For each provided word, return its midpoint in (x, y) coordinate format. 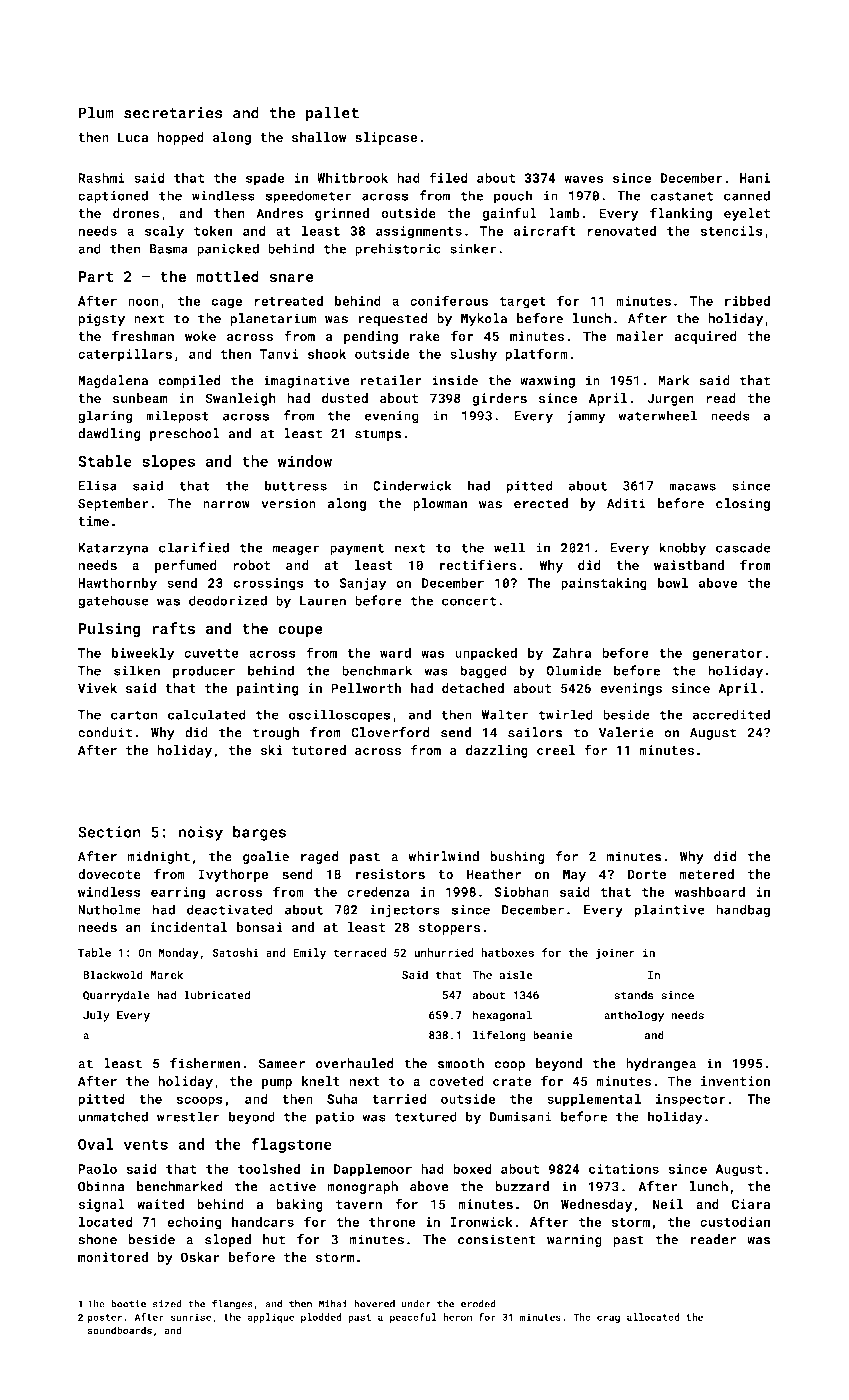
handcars (263, 1221)
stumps (378, 435)
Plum (96, 112)
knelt (321, 1081)
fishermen (205, 1063)
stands (634, 995)
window (305, 461)
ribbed (747, 300)
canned (747, 195)
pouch (513, 197)
